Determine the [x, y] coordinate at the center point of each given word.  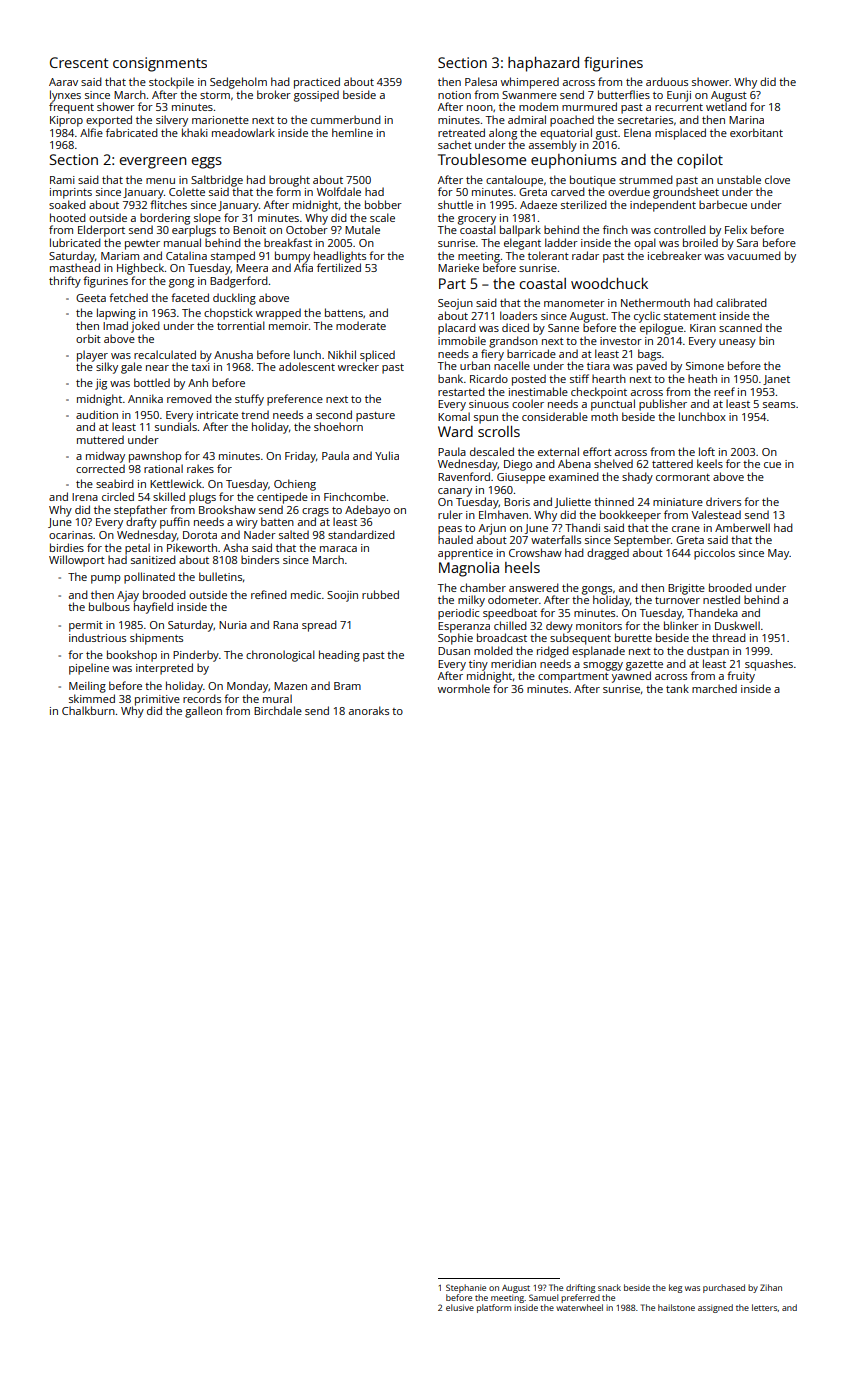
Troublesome [482, 159]
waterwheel [579, 1307]
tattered [672, 463]
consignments [160, 64]
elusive [460, 1307]
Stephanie [466, 1288]
